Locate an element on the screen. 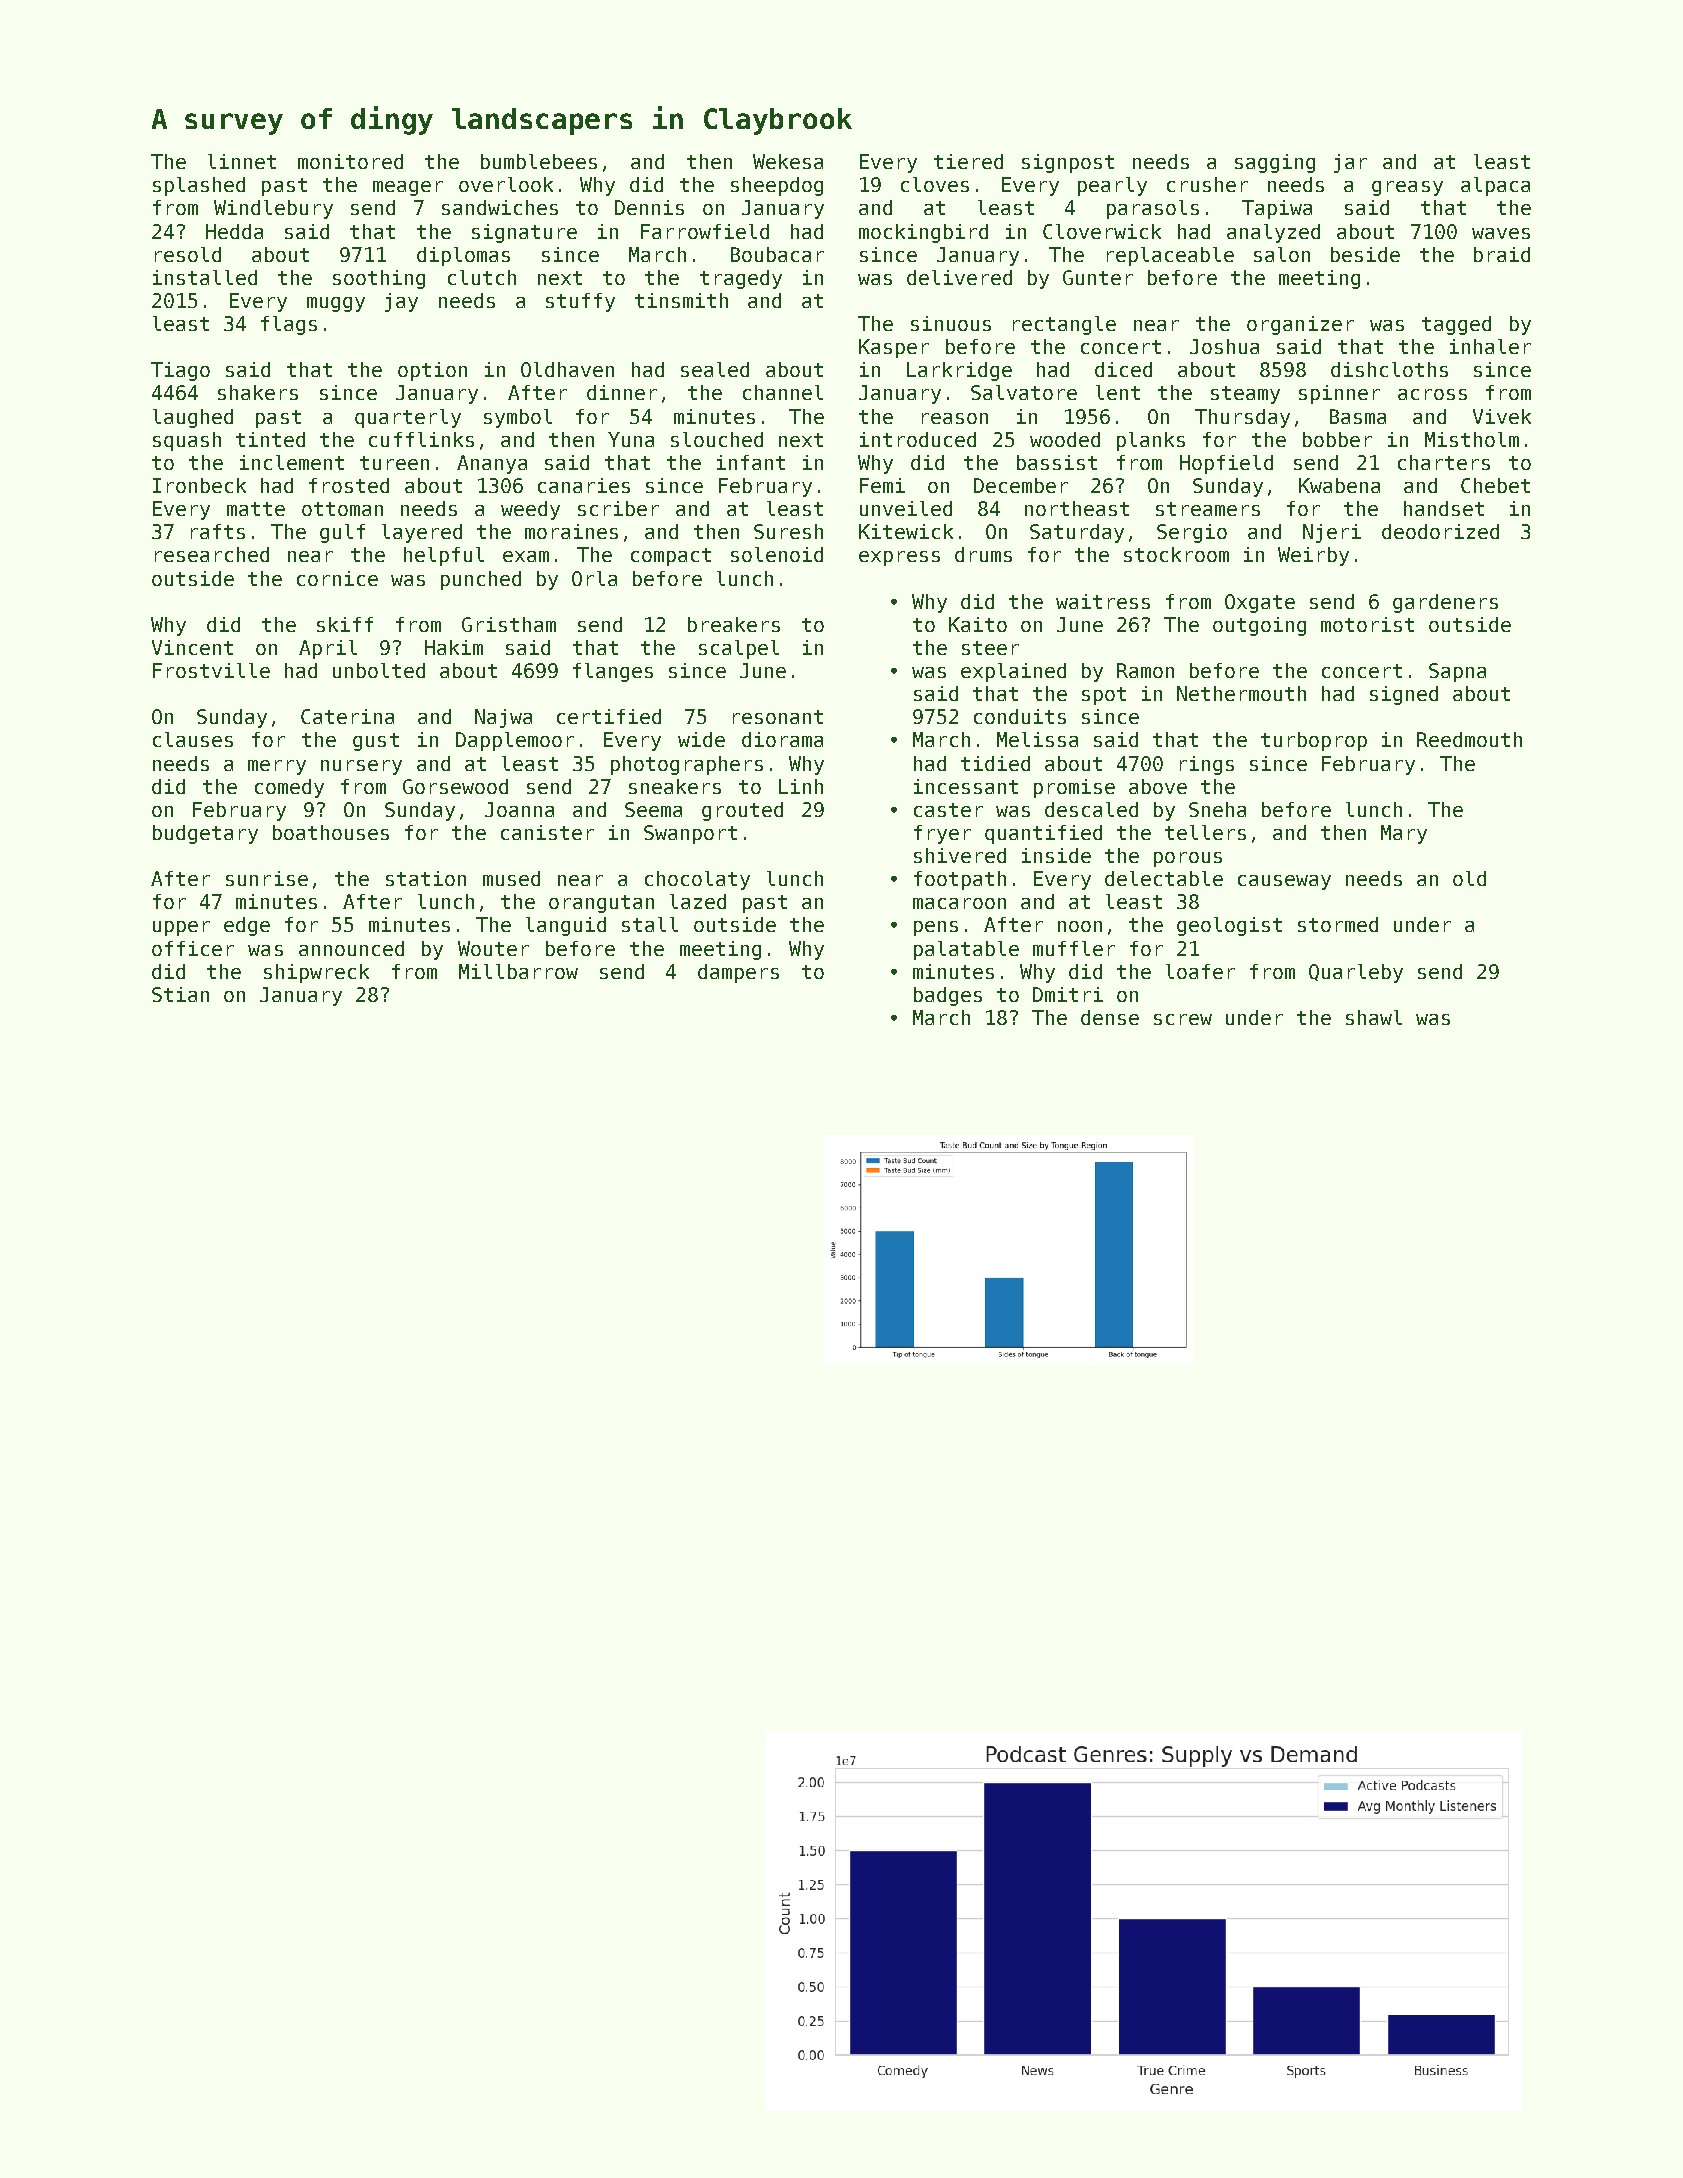 The height and width of the screenshot is (2178, 1683). Stian is located at coordinates (180, 994).
